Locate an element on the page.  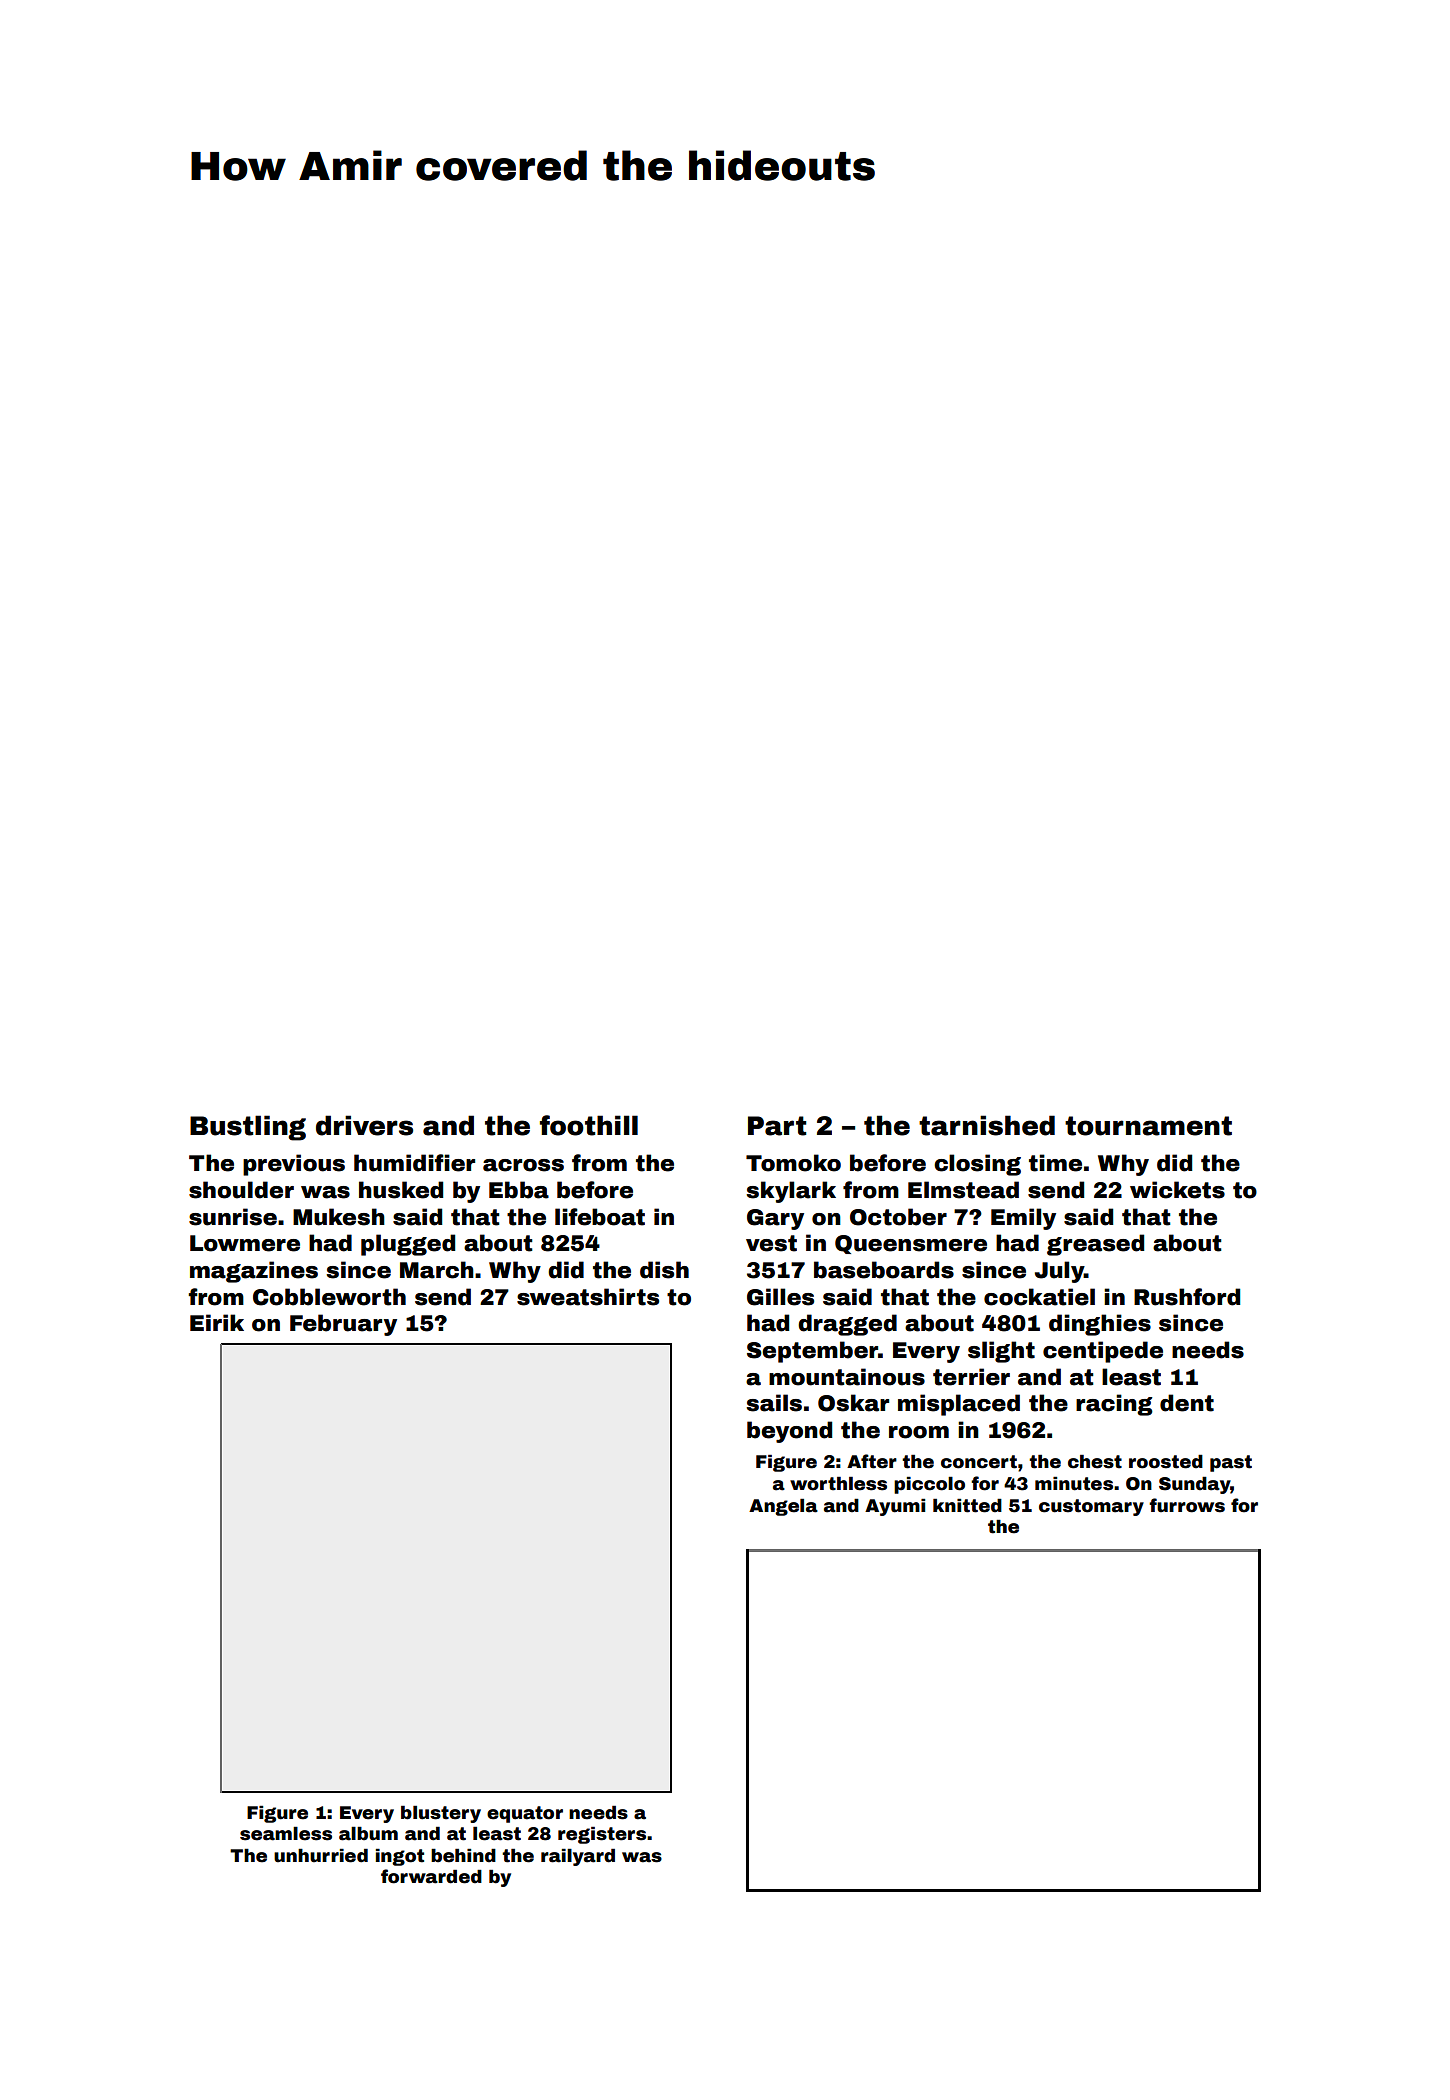
lifeboat is located at coordinates (600, 1217).
